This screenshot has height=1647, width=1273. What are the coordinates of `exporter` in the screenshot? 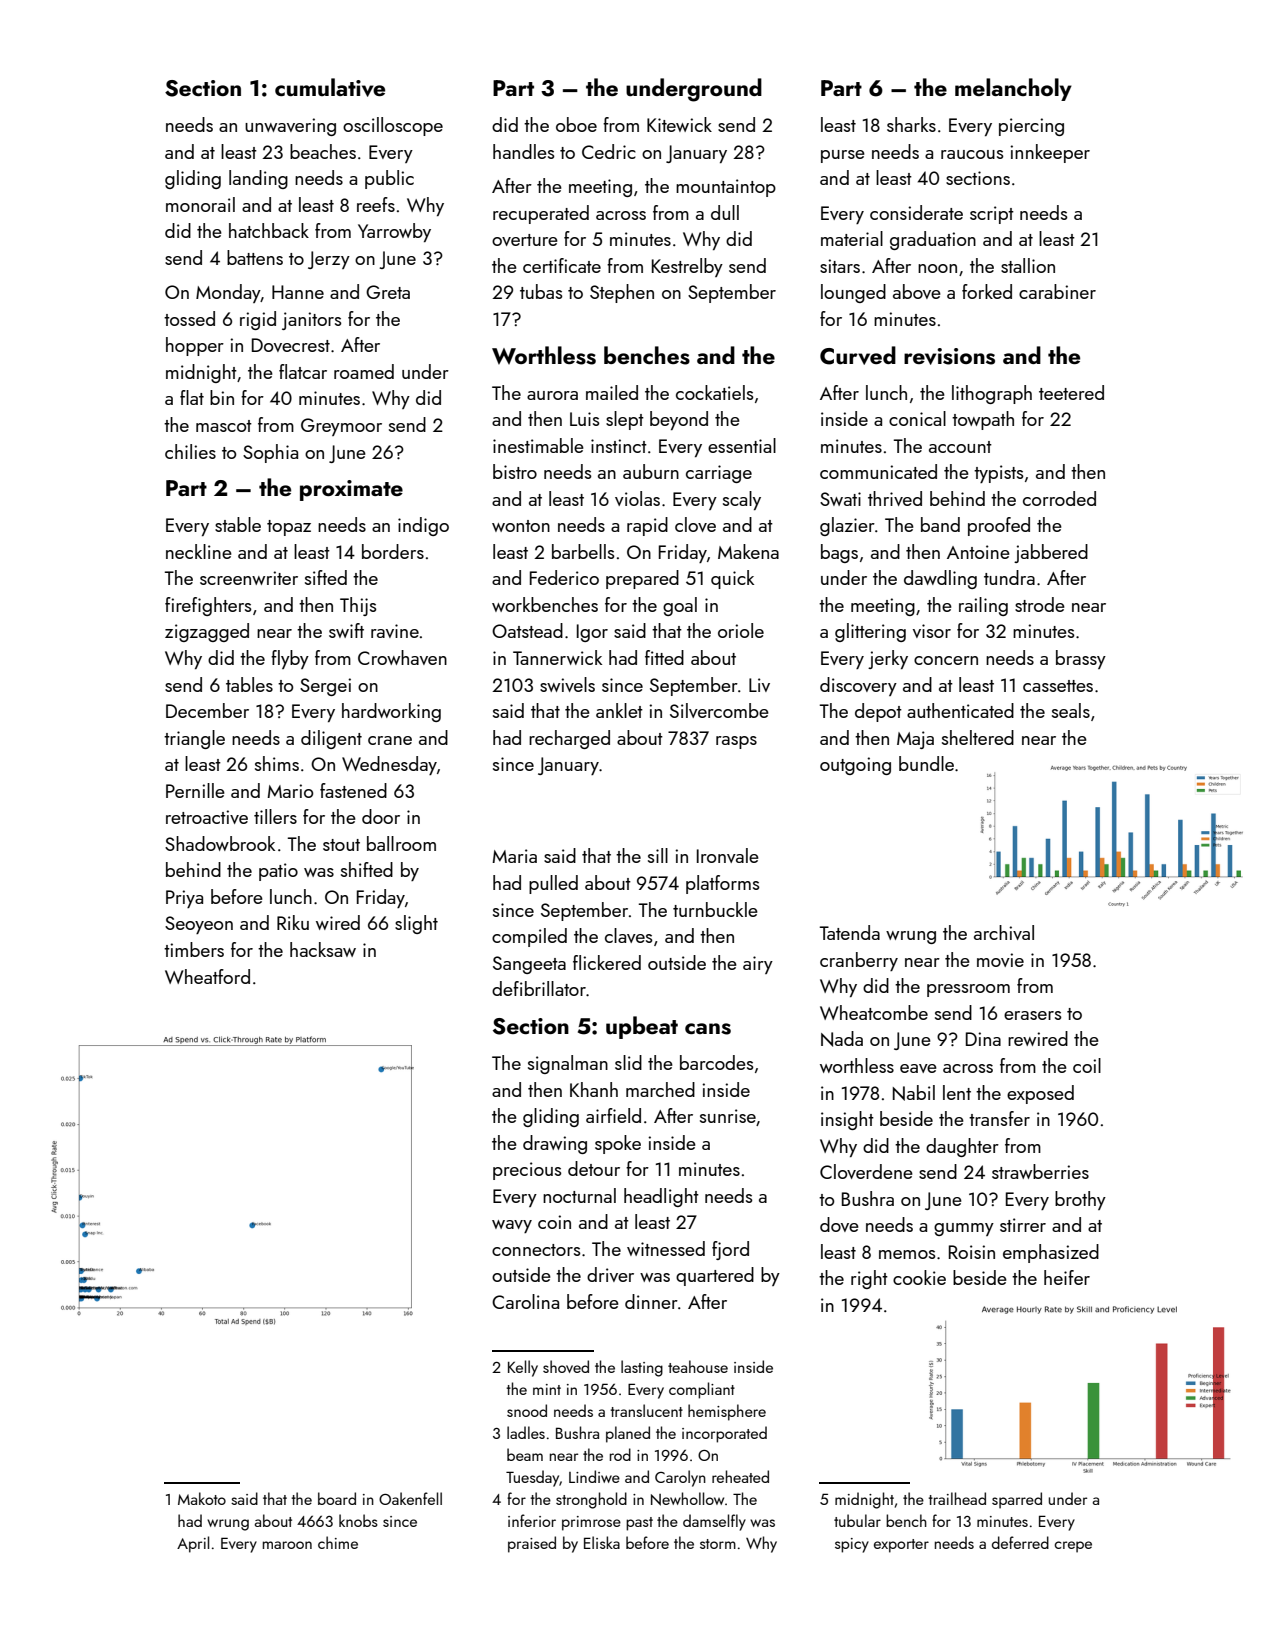 It's located at (901, 1546).
